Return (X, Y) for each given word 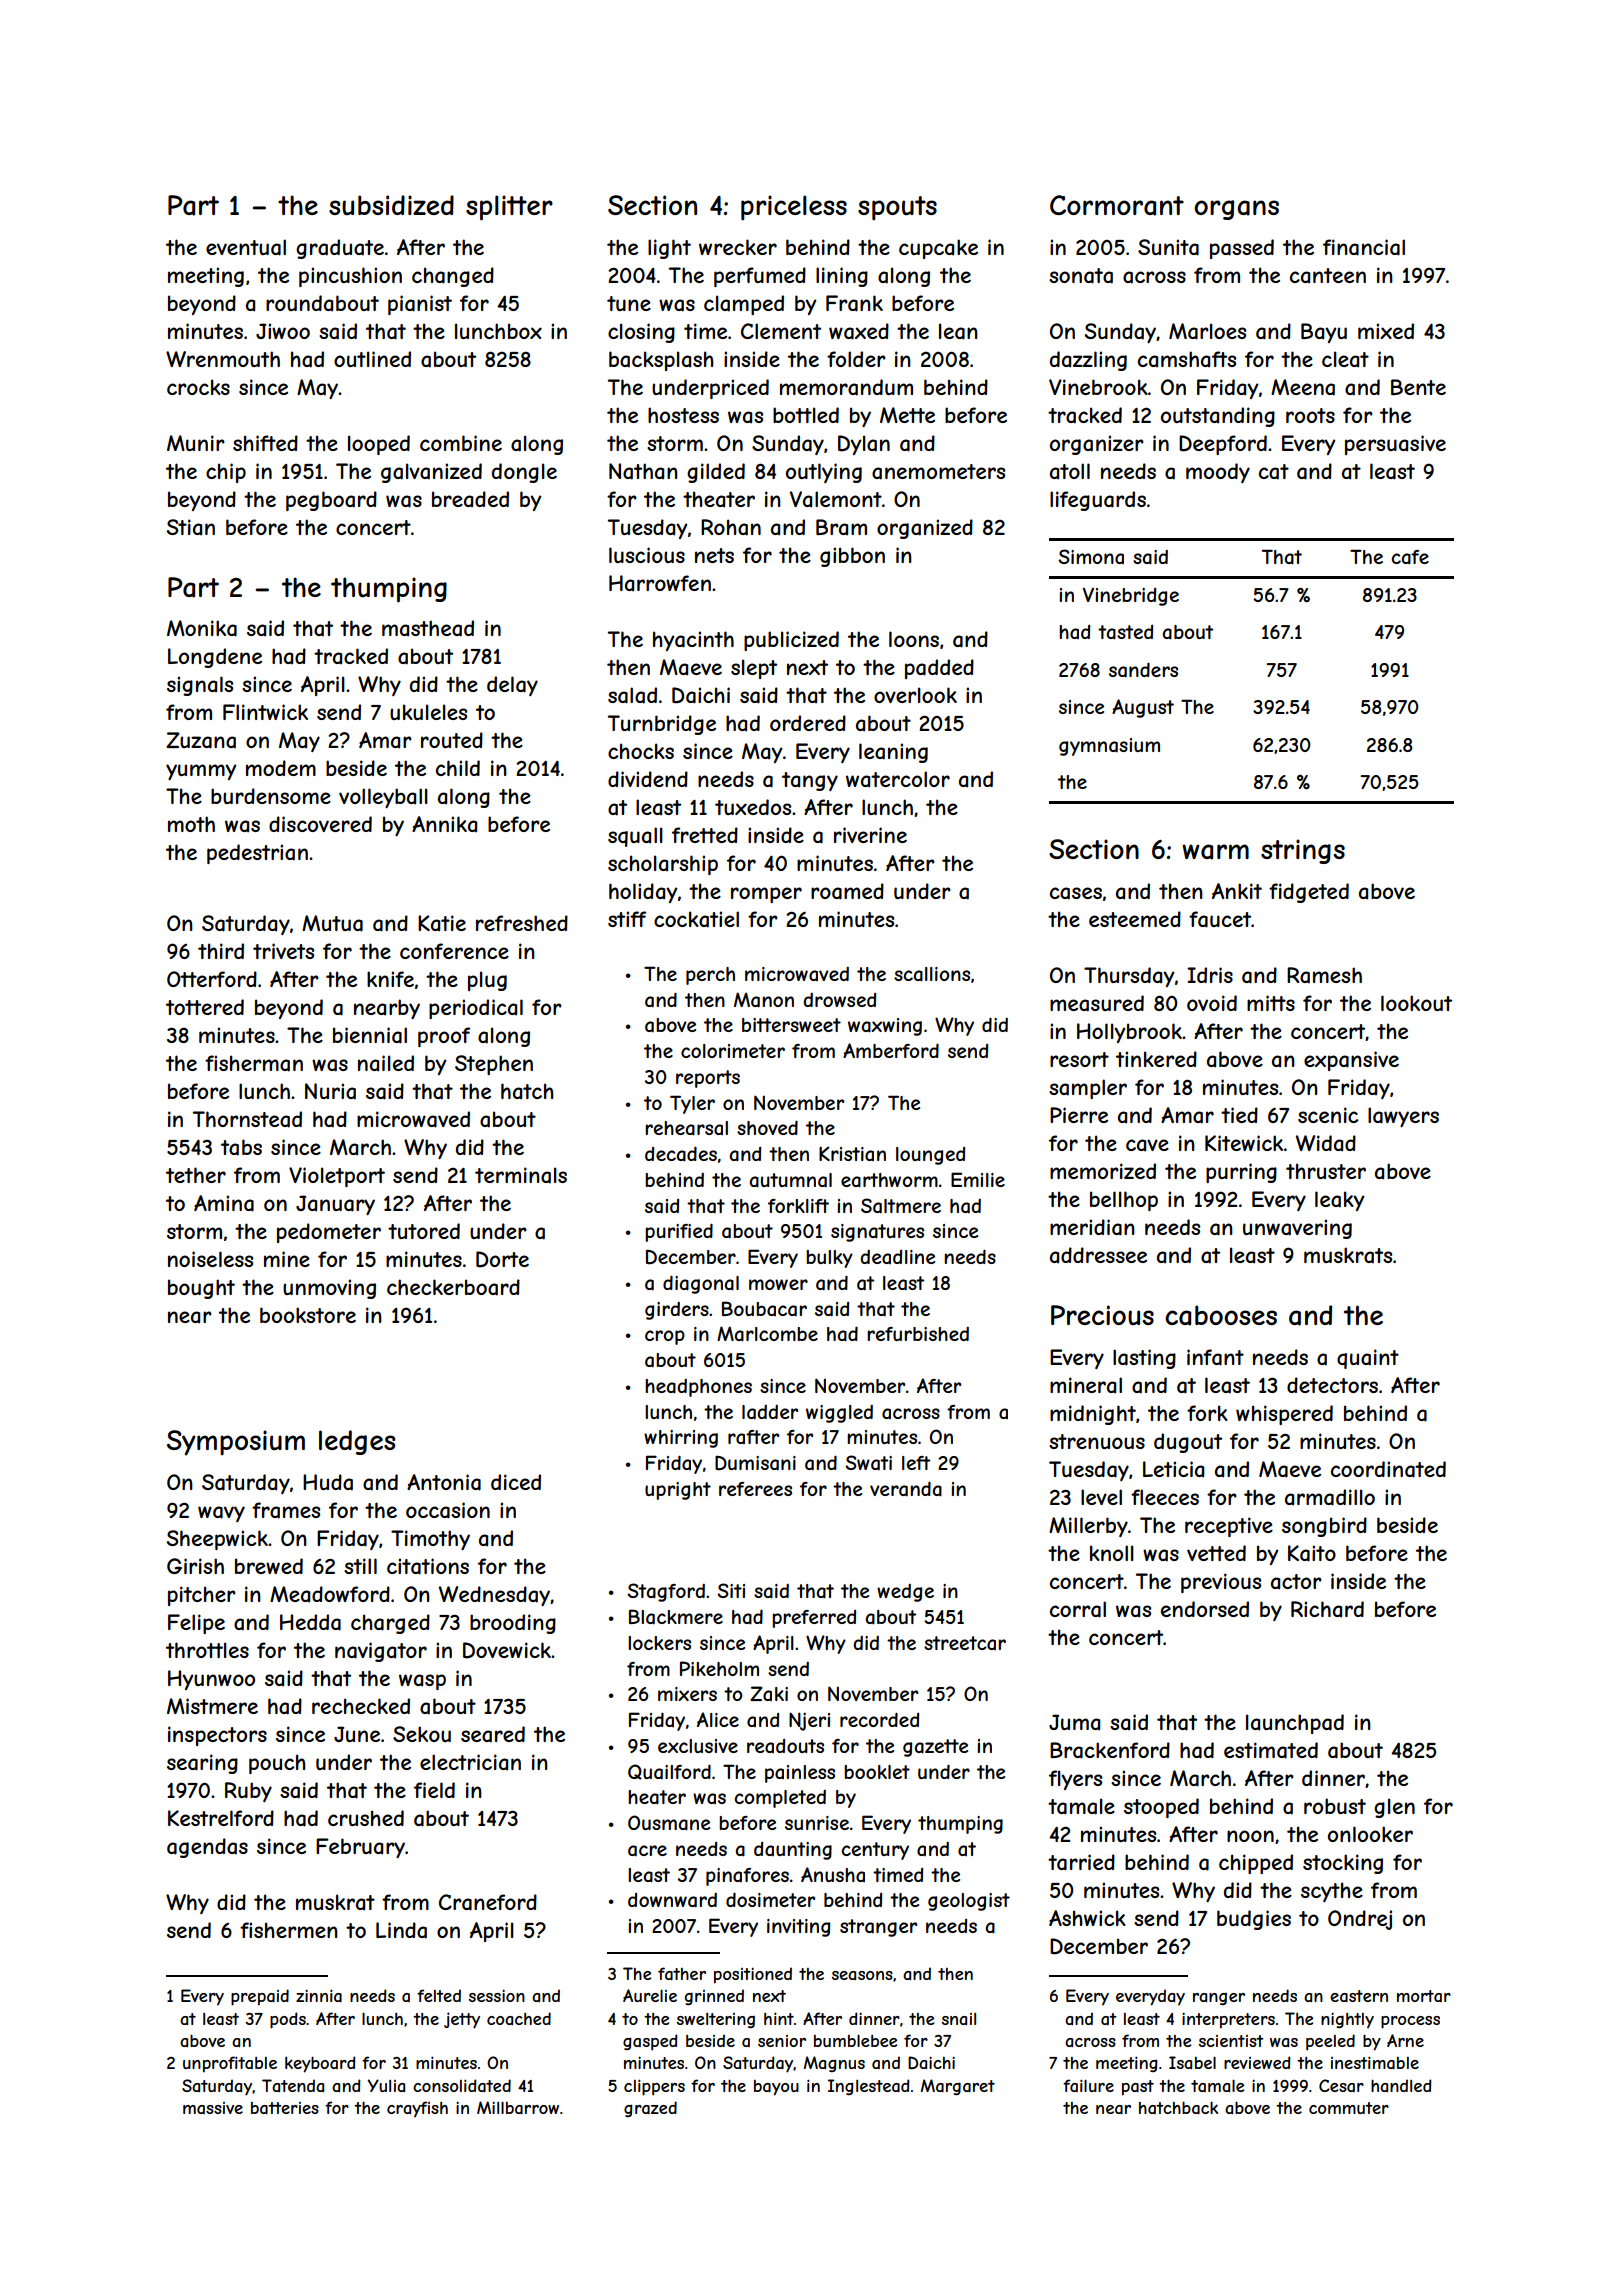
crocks (198, 387)
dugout (1188, 1443)
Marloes (1207, 331)
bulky (829, 1259)
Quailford (669, 1772)
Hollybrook (1129, 1033)
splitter (509, 208)
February (360, 1848)
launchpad (1295, 1724)
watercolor (898, 779)
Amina (224, 1203)
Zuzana (201, 740)
